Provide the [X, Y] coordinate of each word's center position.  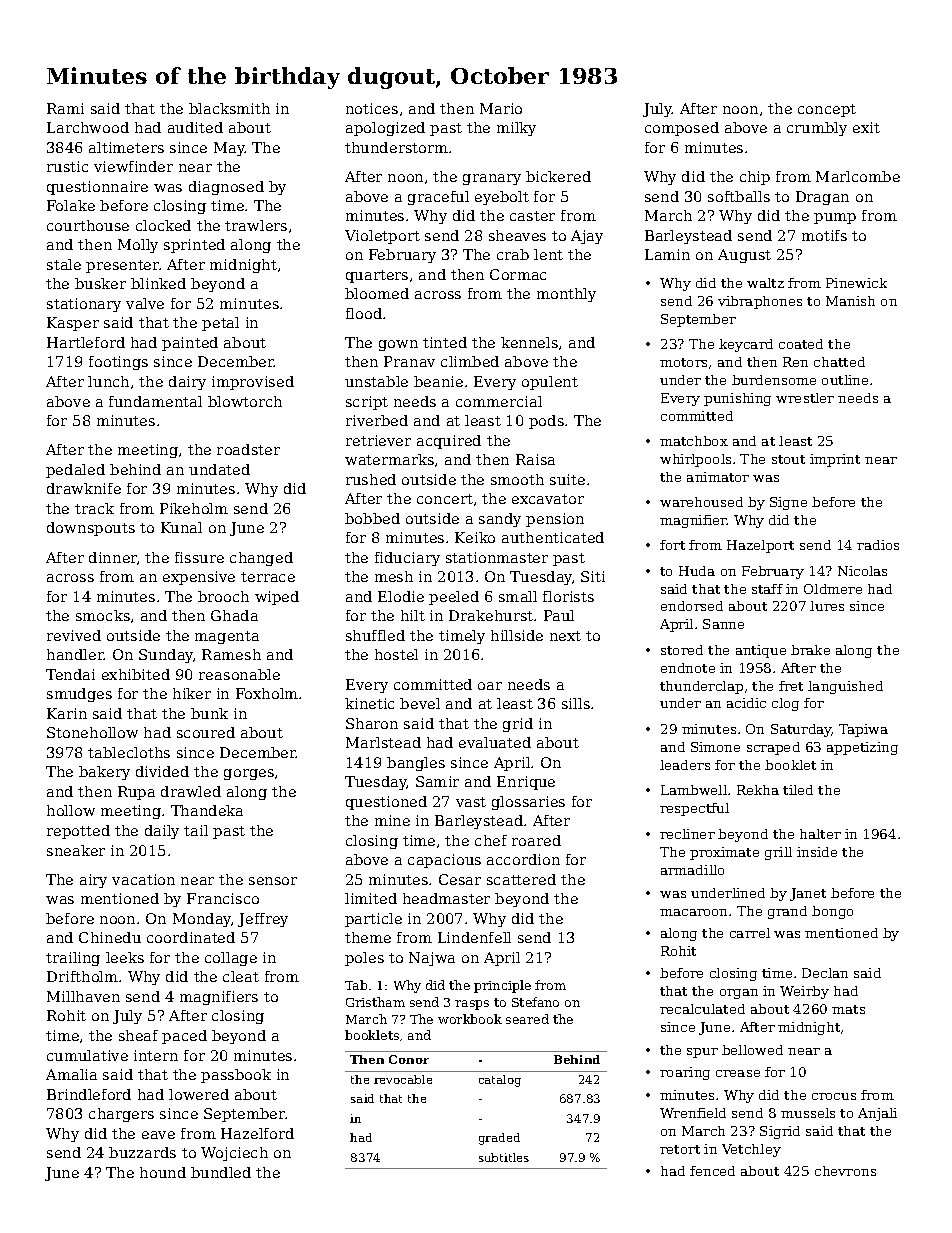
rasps [472, 1005]
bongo [832, 912]
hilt [413, 615]
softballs [739, 196]
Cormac [518, 274]
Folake [71, 205]
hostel [396, 654]
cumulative [87, 1055]
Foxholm [267, 693]
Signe [788, 503]
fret [791, 686]
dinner [113, 557]
